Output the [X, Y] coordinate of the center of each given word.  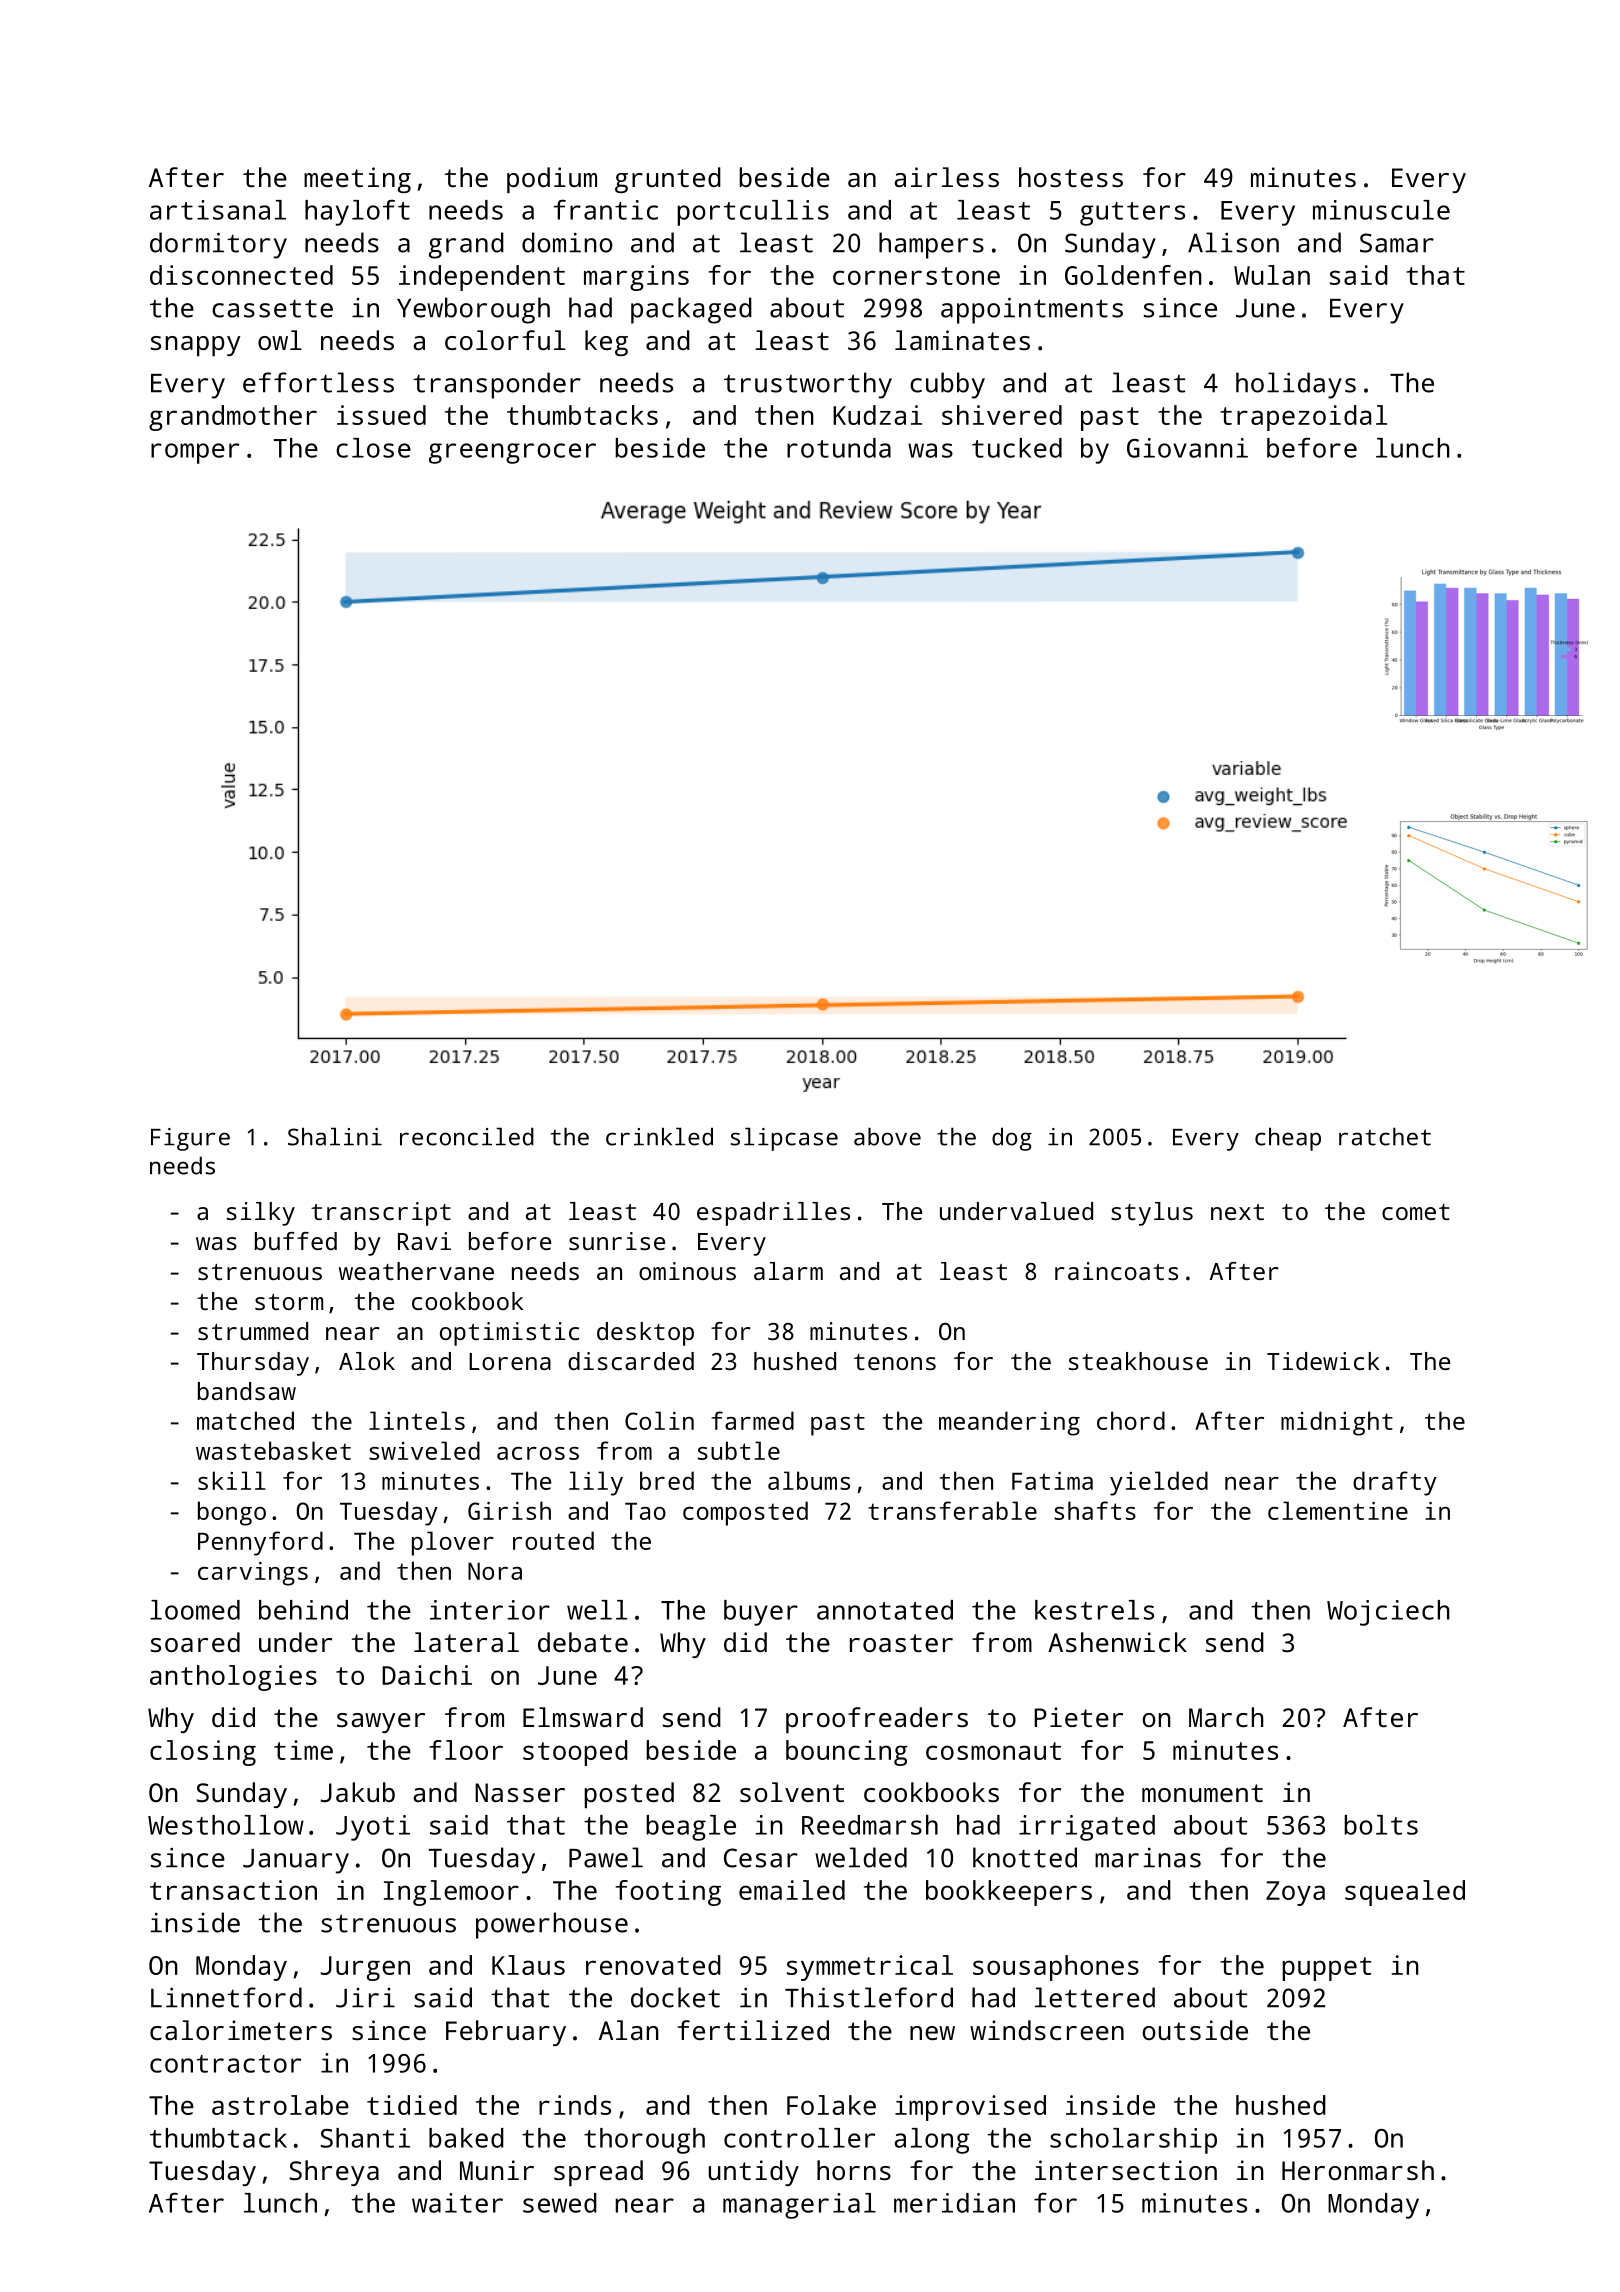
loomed [195, 1610]
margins [636, 278]
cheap [1288, 1139]
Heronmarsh [1358, 2170]
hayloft [357, 212]
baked [466, 2138]
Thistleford [869, 1997]
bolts [1381, 1825]
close [373, 448]
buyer [761, 1613]
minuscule [1381, 210]
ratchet [1385, 1136]
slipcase [784, 1139]
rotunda [839, 448]
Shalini [335, 1136]
